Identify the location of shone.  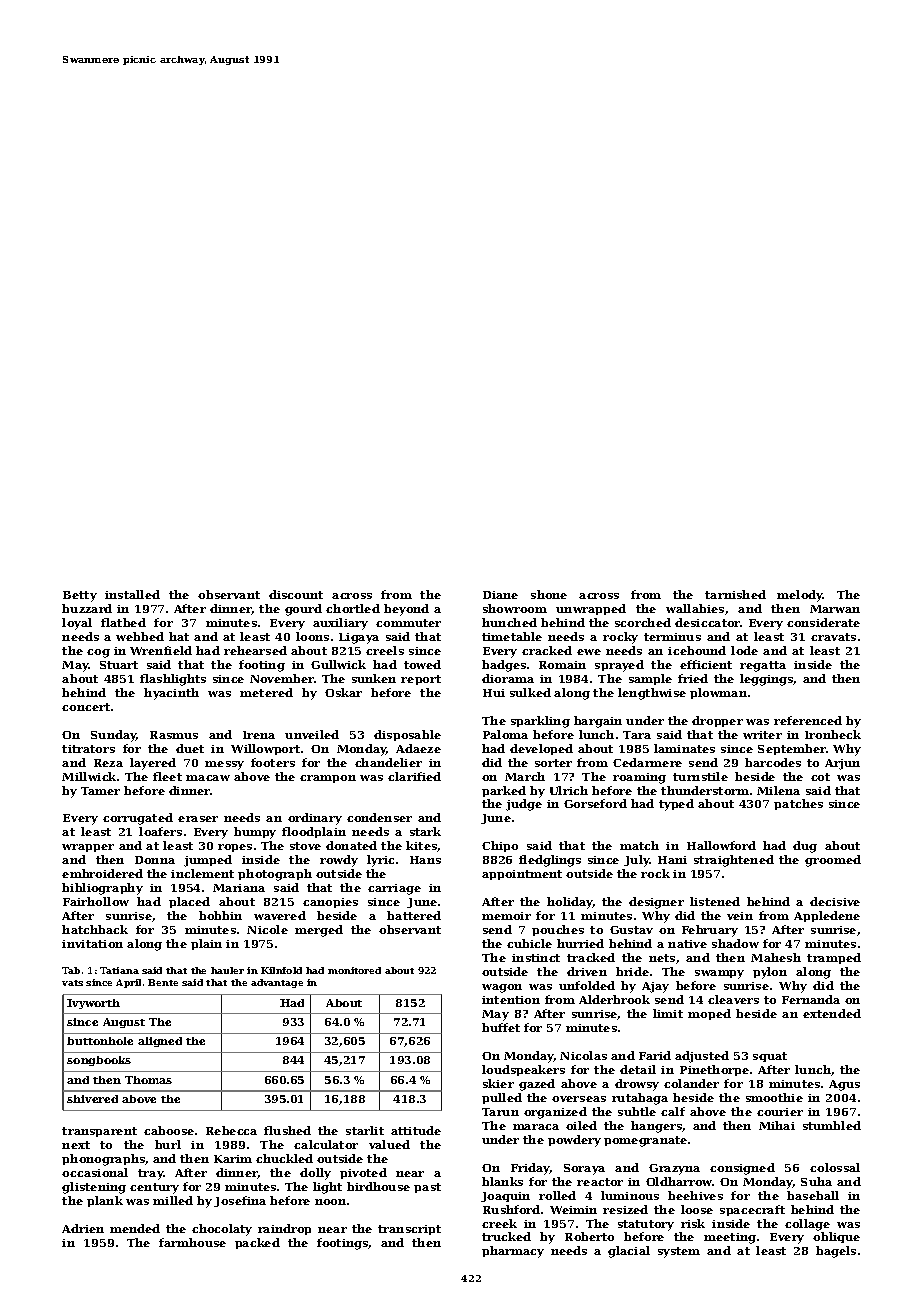
(549, 594).
